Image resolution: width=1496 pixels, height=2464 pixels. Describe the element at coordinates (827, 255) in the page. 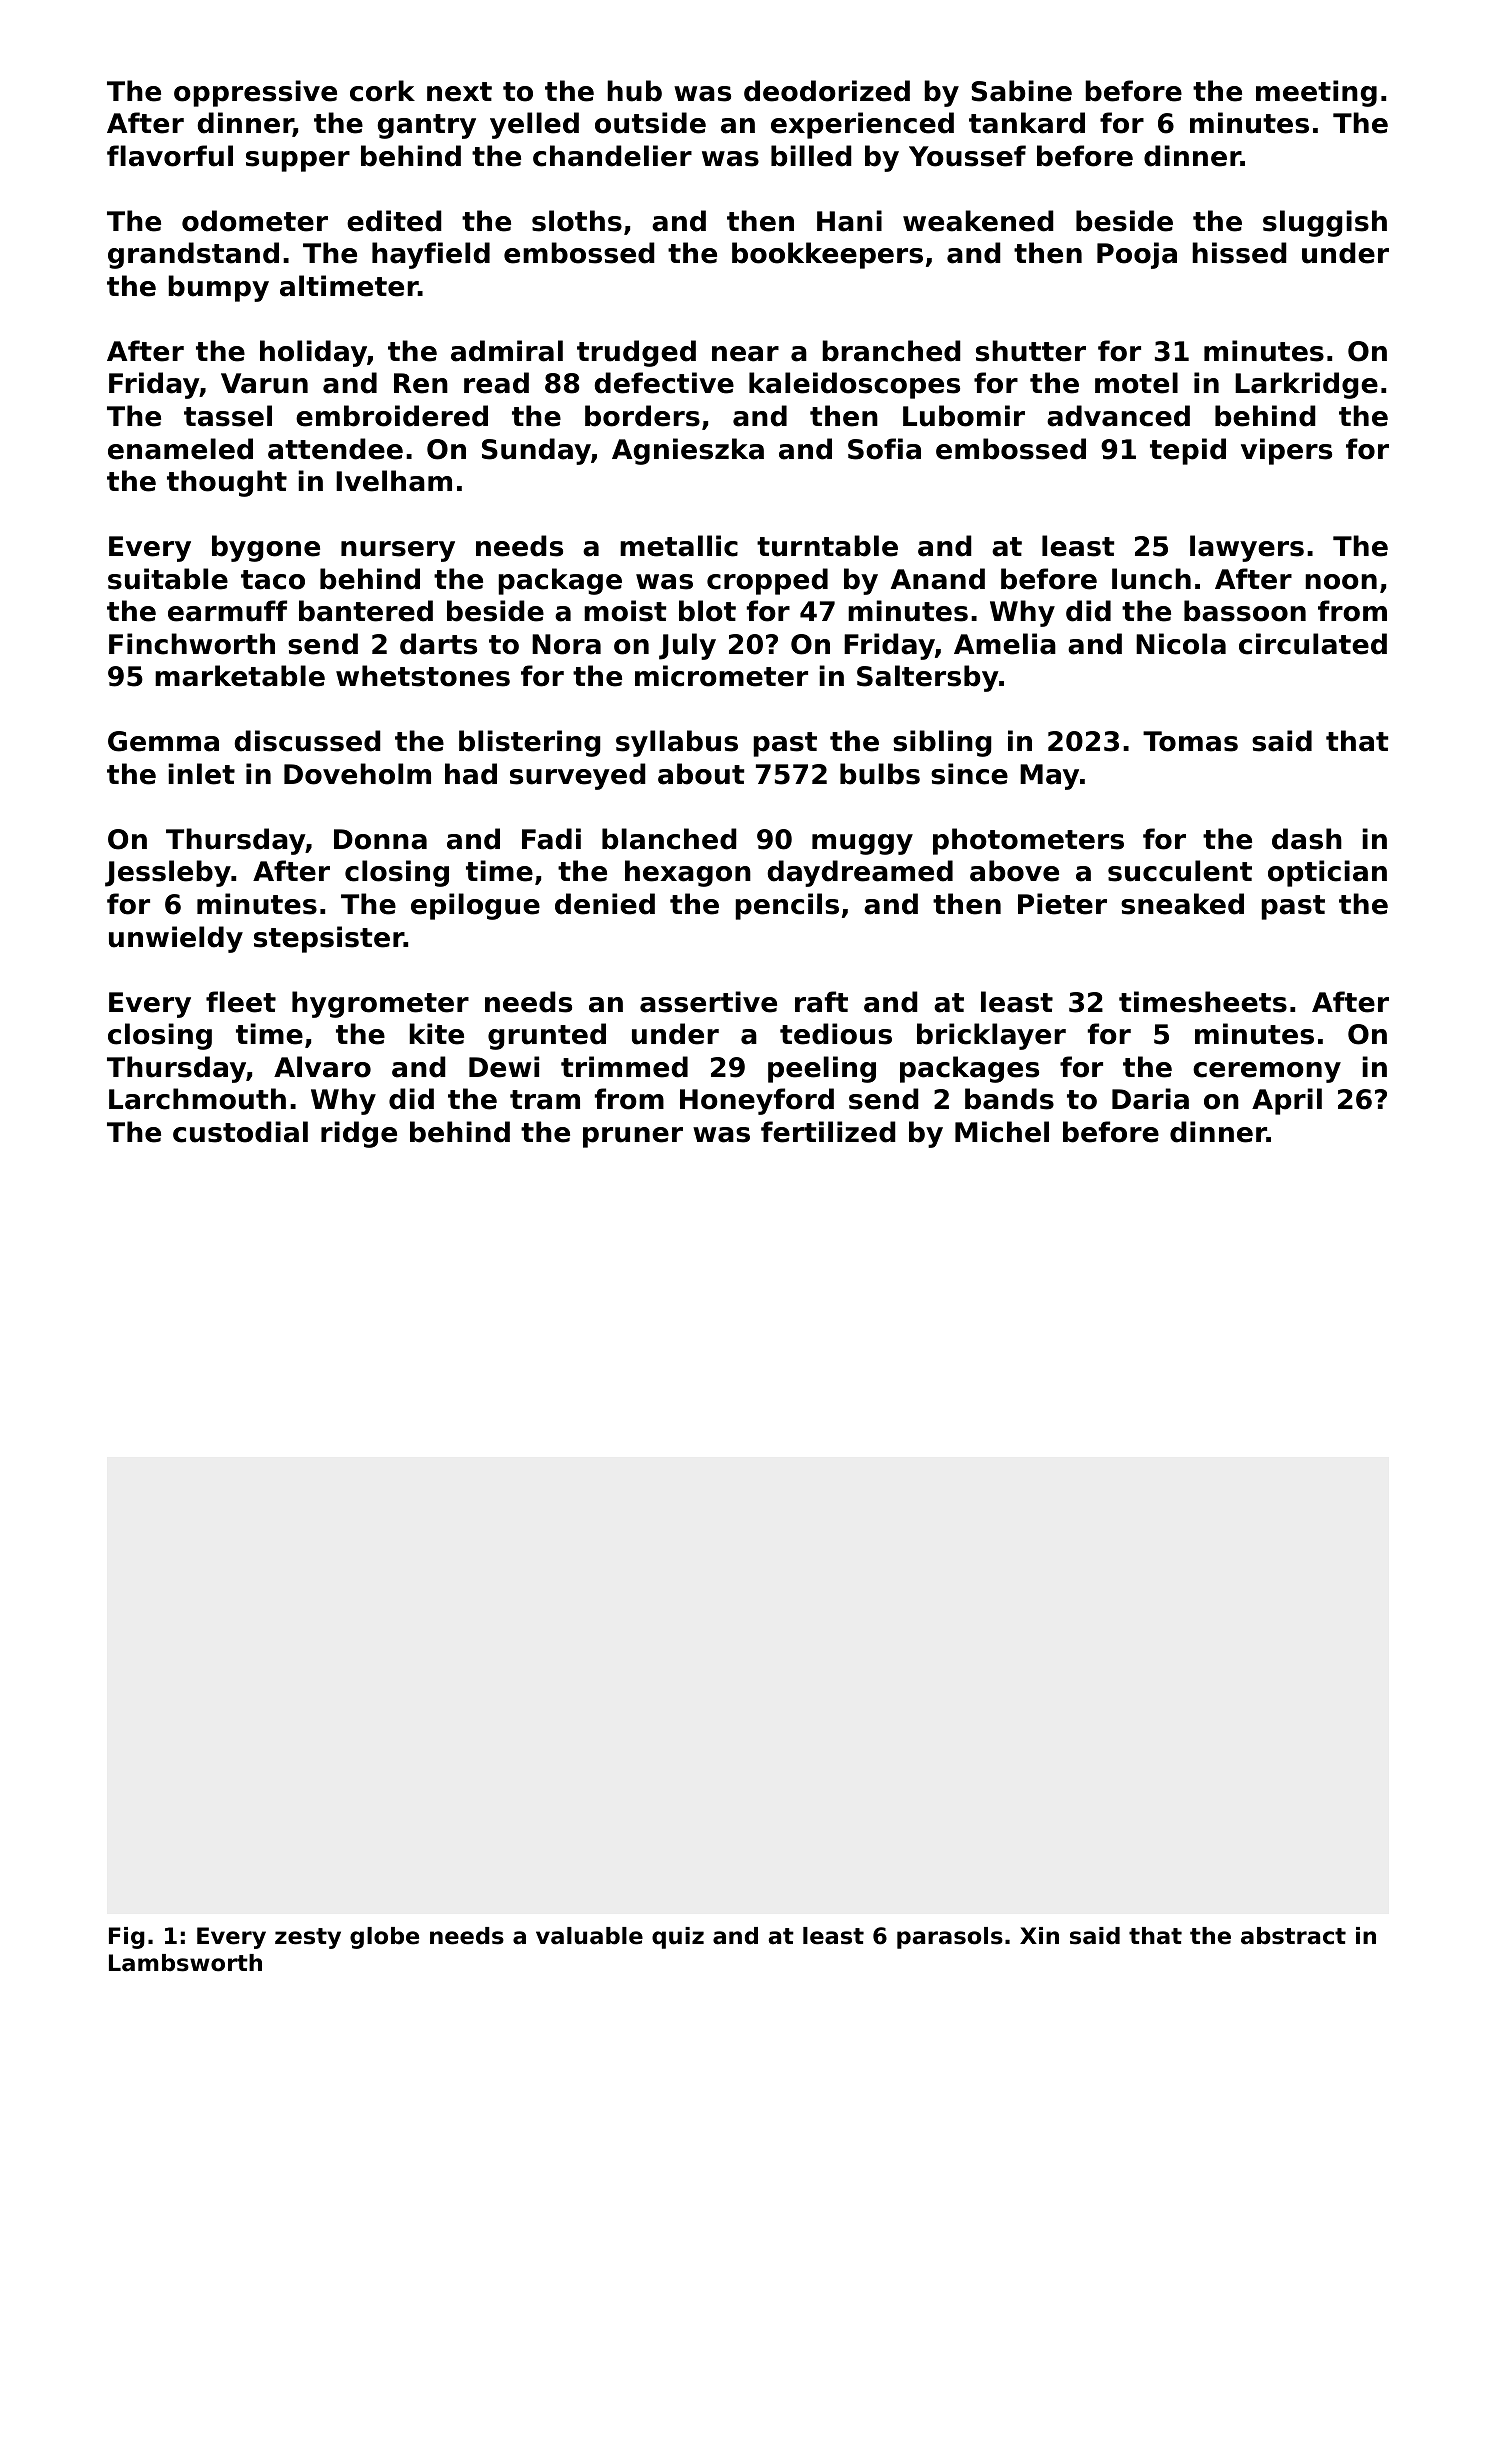

I see `bookkeepers` at that location.
